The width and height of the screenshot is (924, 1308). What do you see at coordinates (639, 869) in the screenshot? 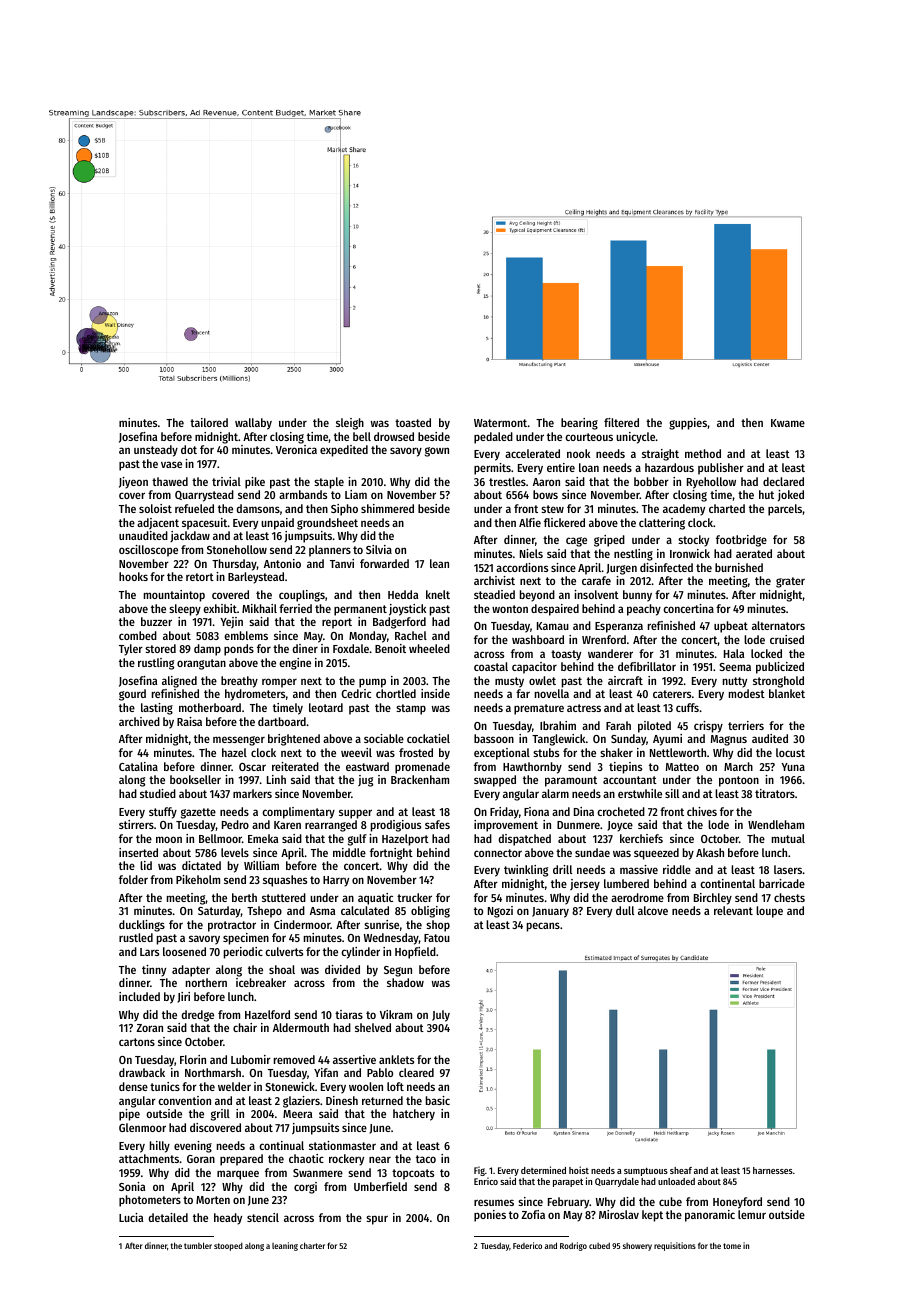
I see `massive` at bounding box center [639, 869].
